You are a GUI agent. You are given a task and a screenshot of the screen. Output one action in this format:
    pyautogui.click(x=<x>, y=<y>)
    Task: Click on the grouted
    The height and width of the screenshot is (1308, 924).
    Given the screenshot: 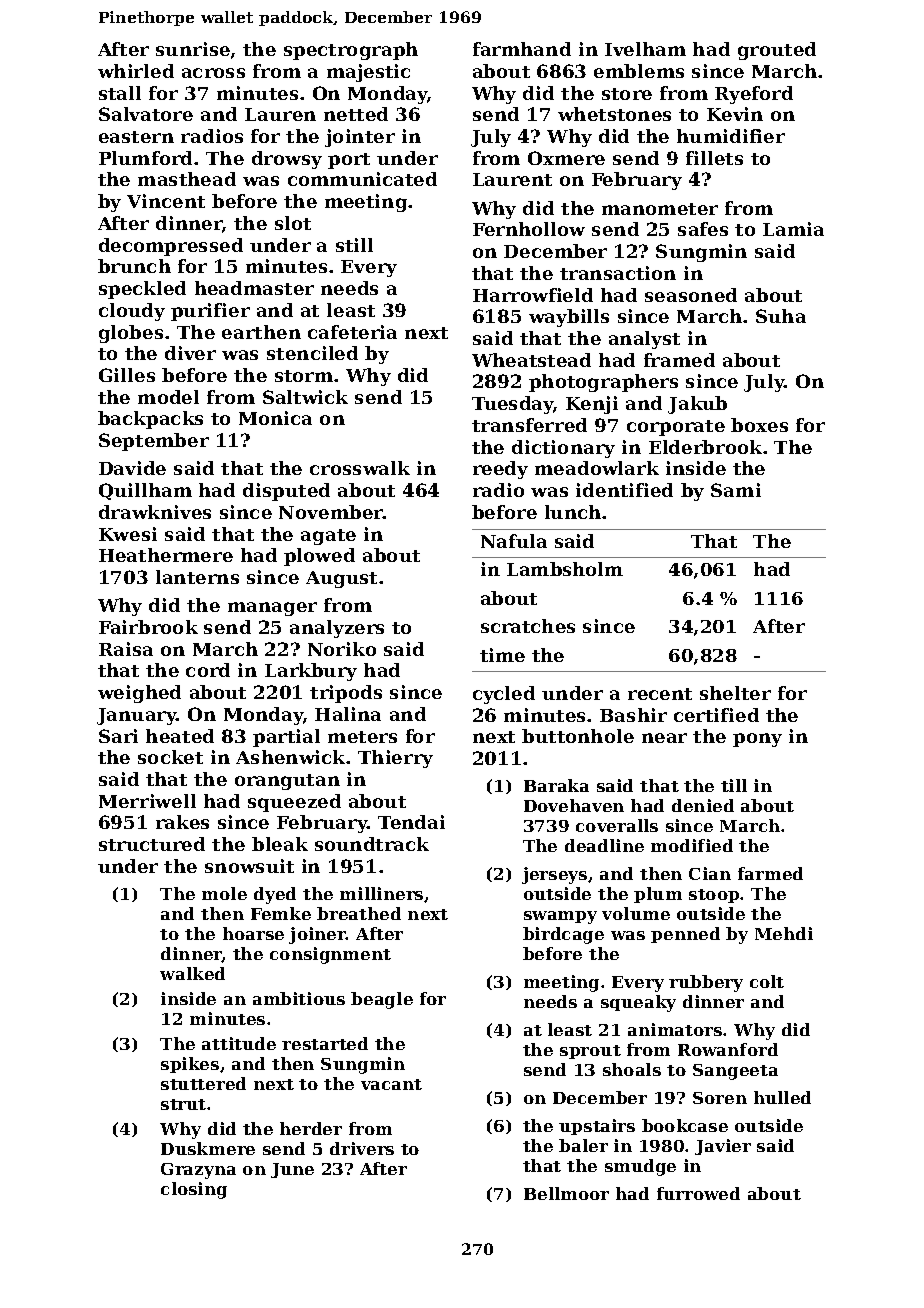 What is the action you would take?
    pyautogui.click(x=777, y=51)
